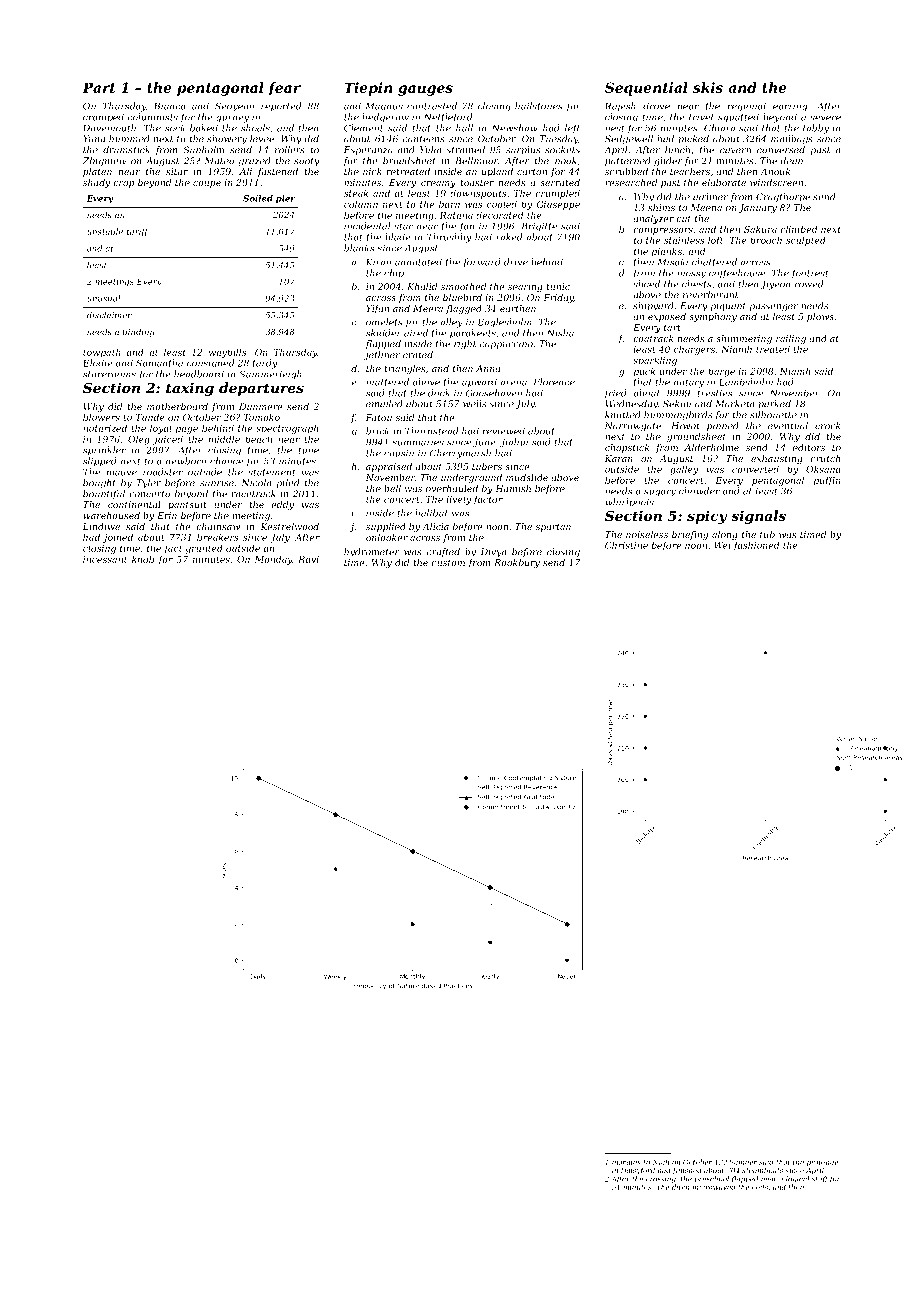  I want to click on incessant, so click(105, 559).
